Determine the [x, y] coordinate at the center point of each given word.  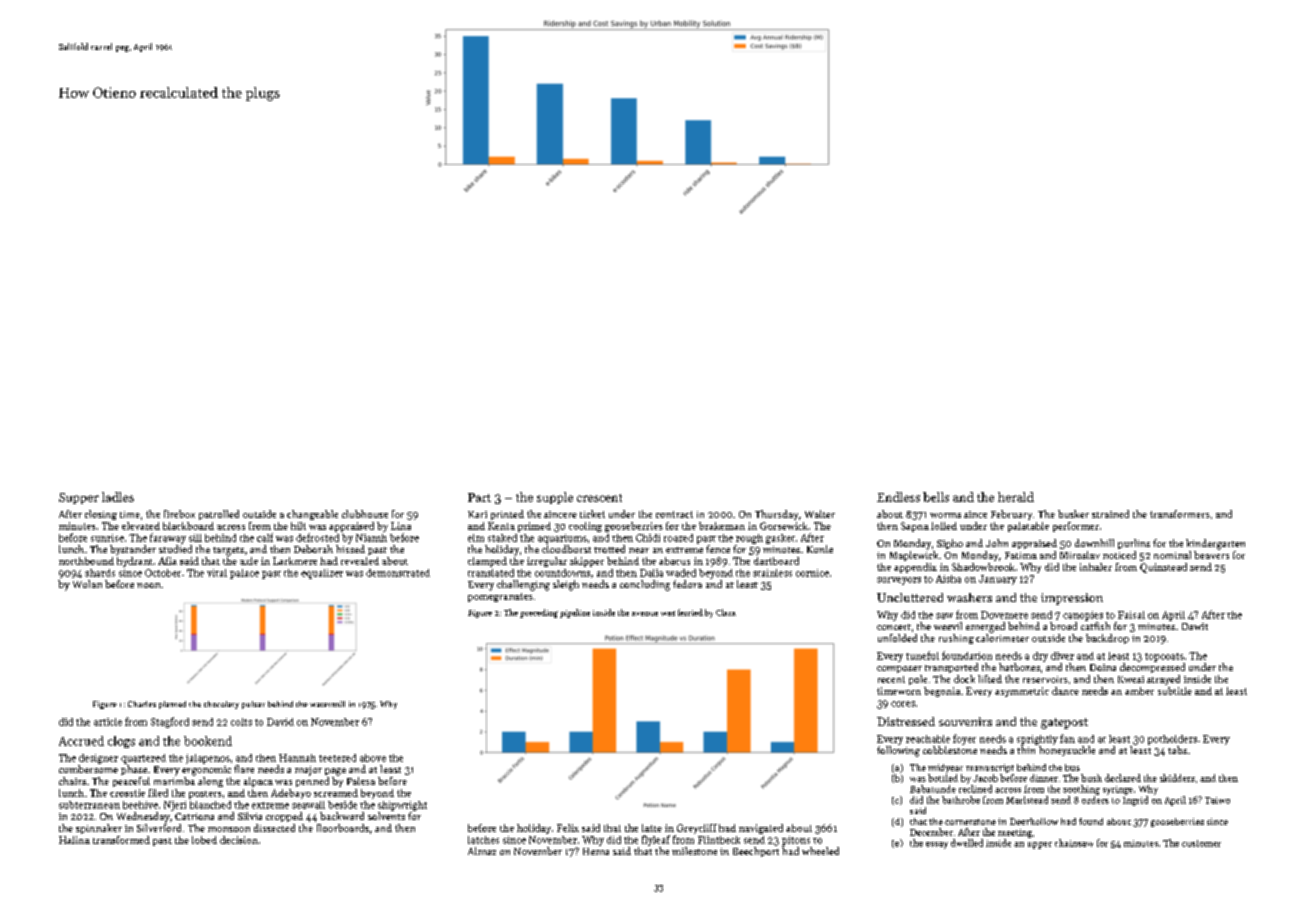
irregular [547, 562]
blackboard [188, 526]
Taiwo [1217, 800]
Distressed [906, 721]
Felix [568, 828]
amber [1139, 691]
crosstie [127, 793]
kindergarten [1215, 544]
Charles [142, 704]
